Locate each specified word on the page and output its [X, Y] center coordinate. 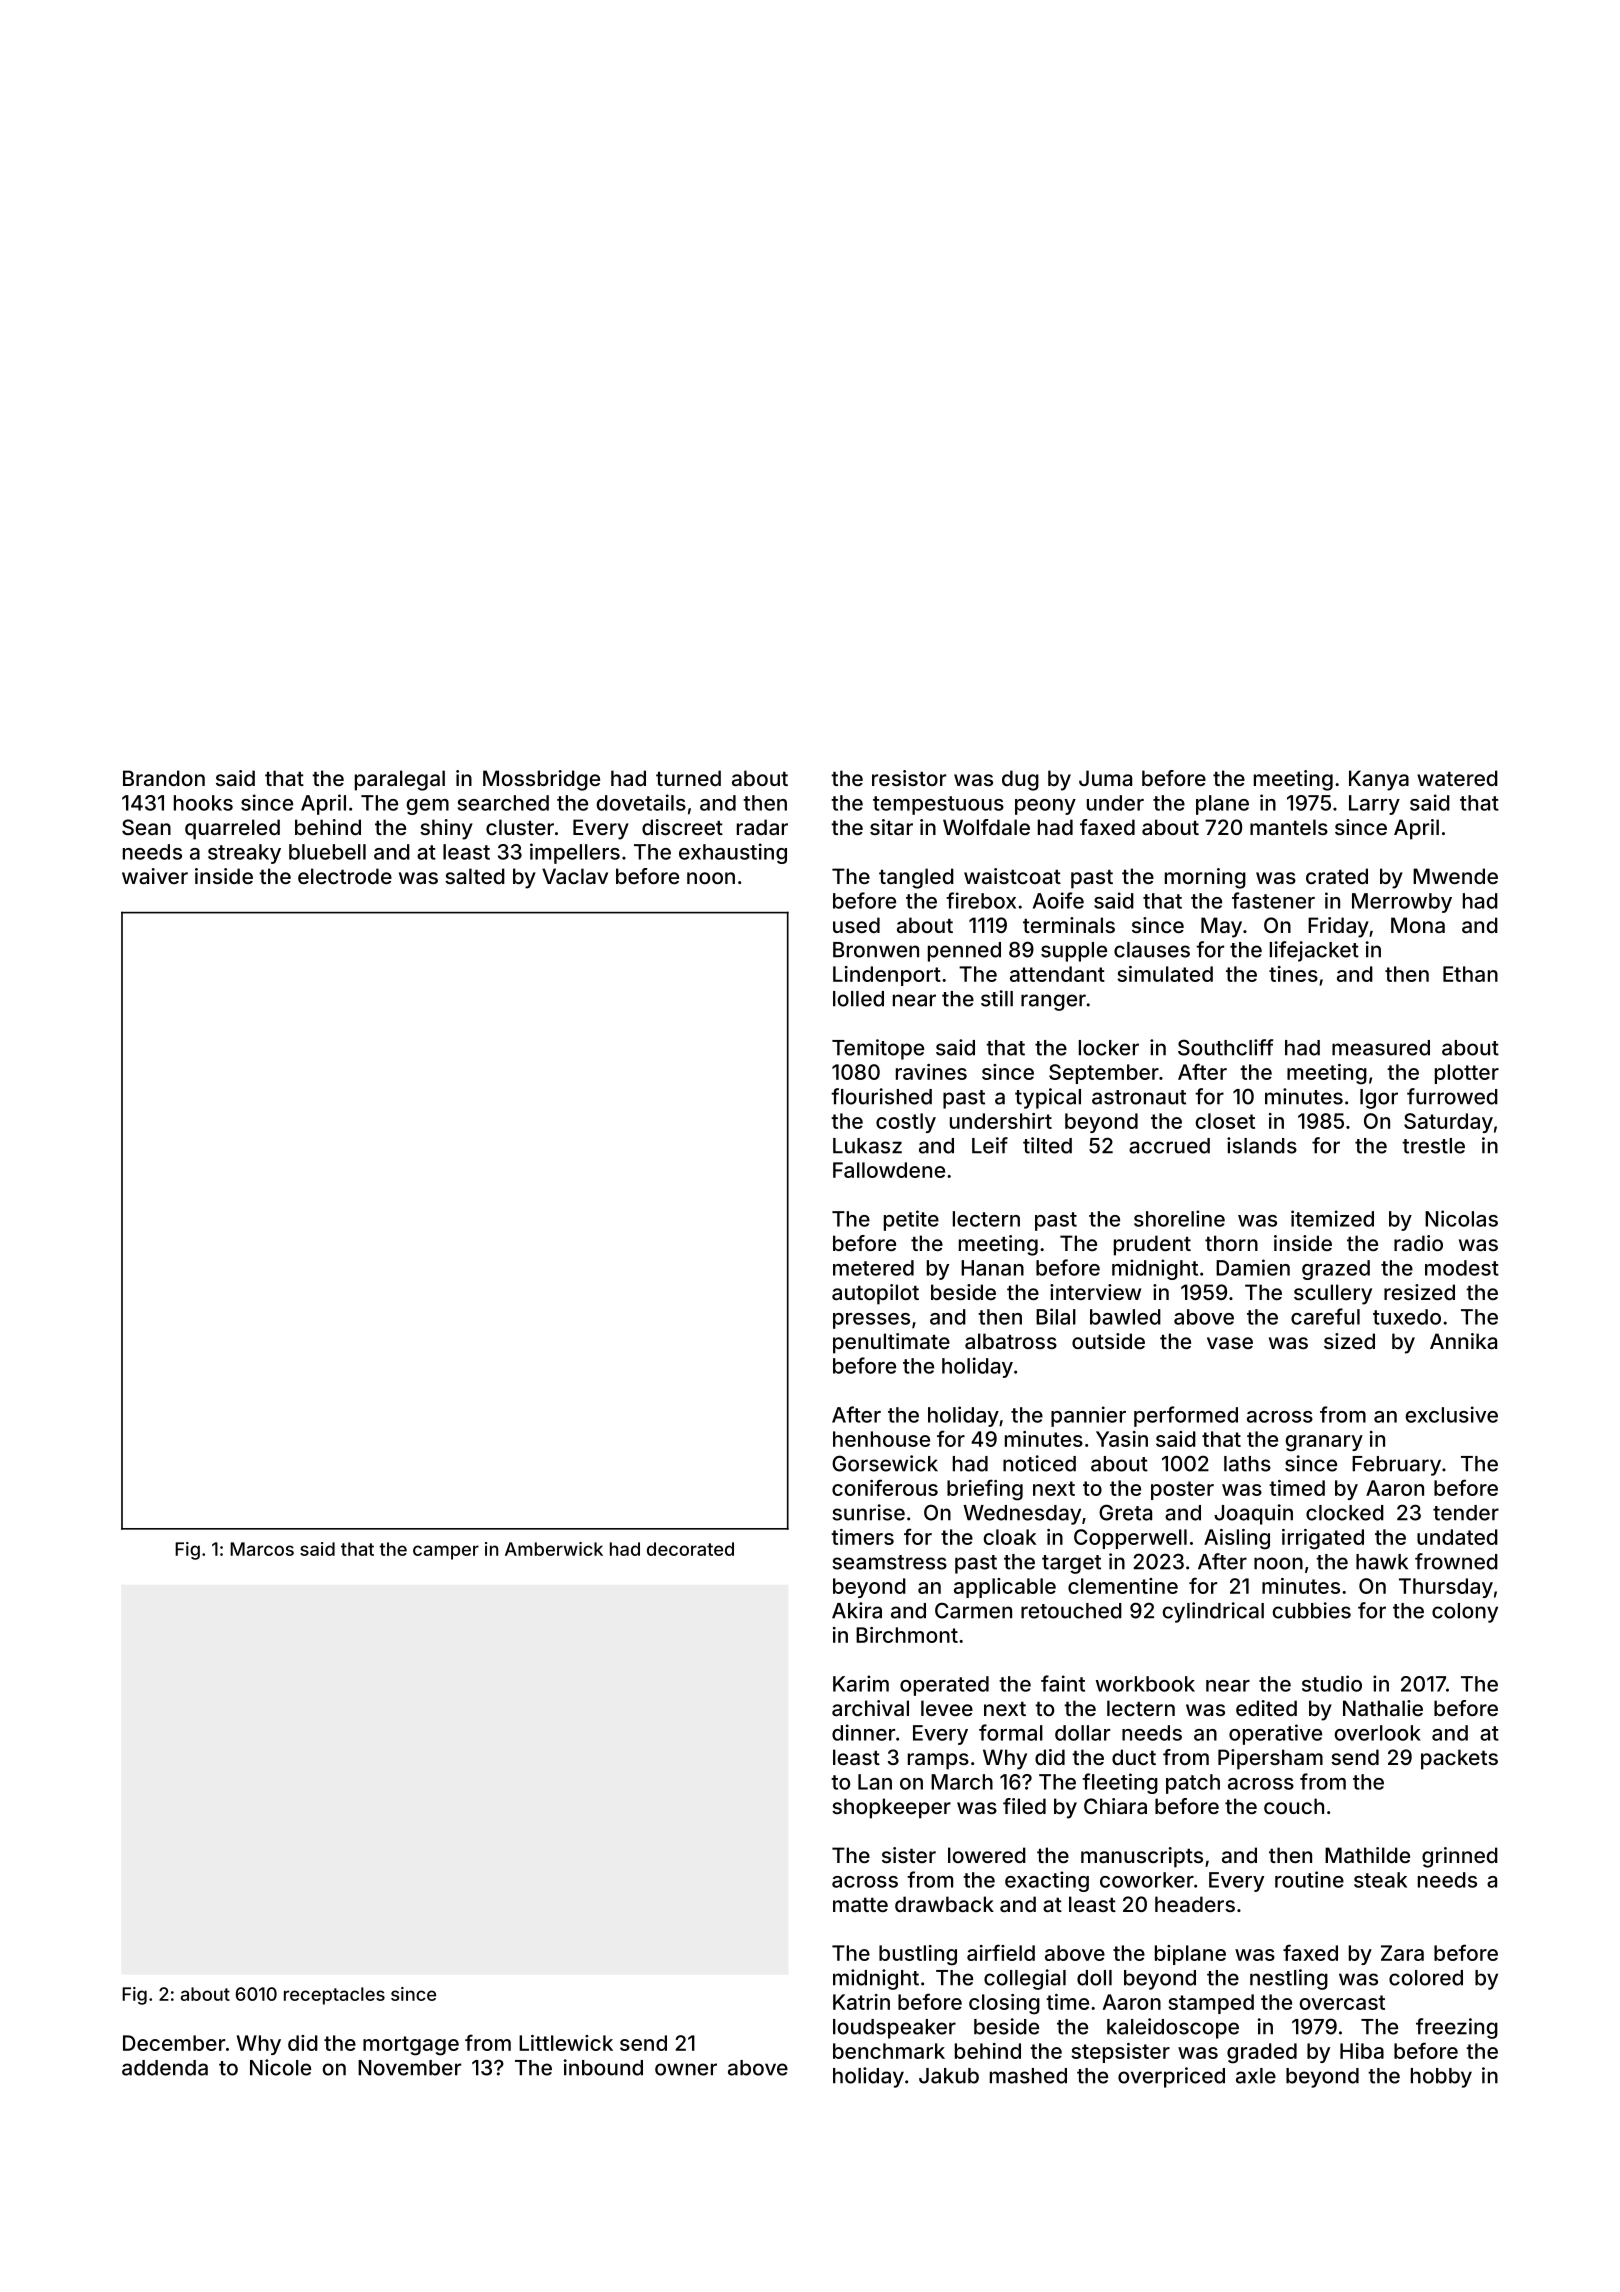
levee [947, 1708]
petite [911, 1220]
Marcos [262, 1549]
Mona [1418, 925]
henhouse [881, 1439]
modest [1462, 1268]
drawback [944, 1904]
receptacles [334, 1996]
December [174, 2043]
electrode [345, 876]
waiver [155, 876]
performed [1186, 1416]
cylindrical [1213, 1612]
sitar [891, 827]
